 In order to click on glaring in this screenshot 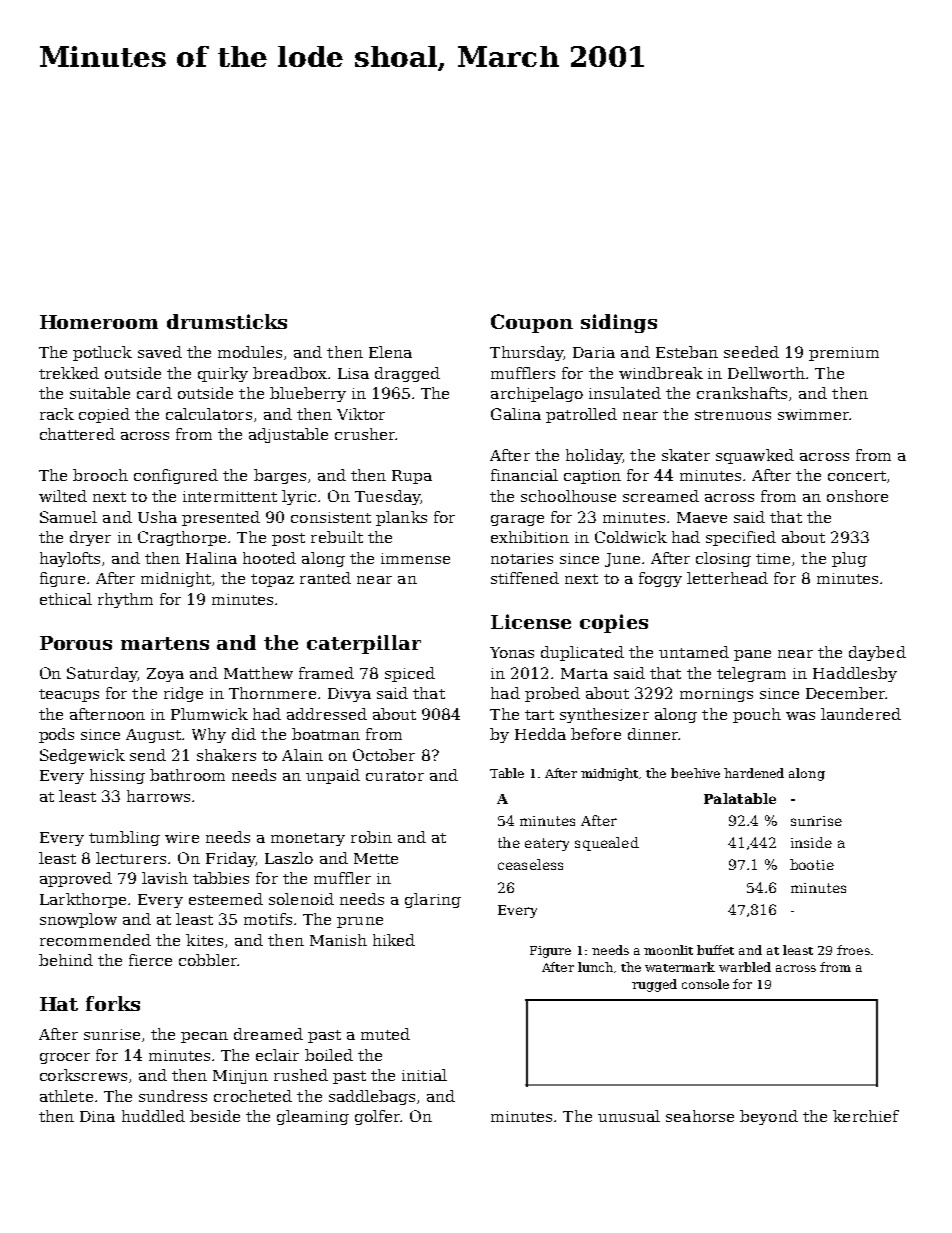, I will do `click(433, 900)`.
